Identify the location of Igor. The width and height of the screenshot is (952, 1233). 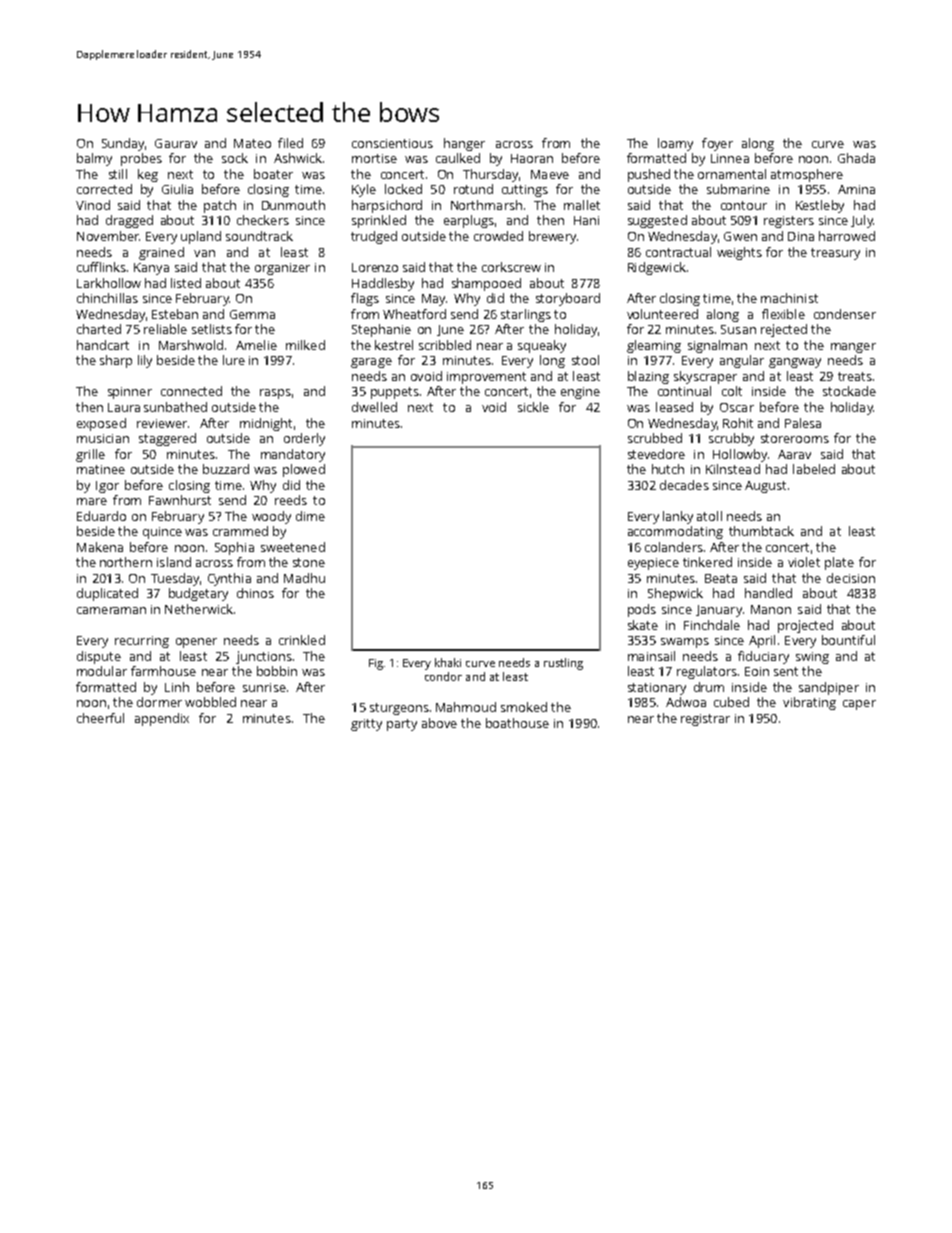
(107, 487).
